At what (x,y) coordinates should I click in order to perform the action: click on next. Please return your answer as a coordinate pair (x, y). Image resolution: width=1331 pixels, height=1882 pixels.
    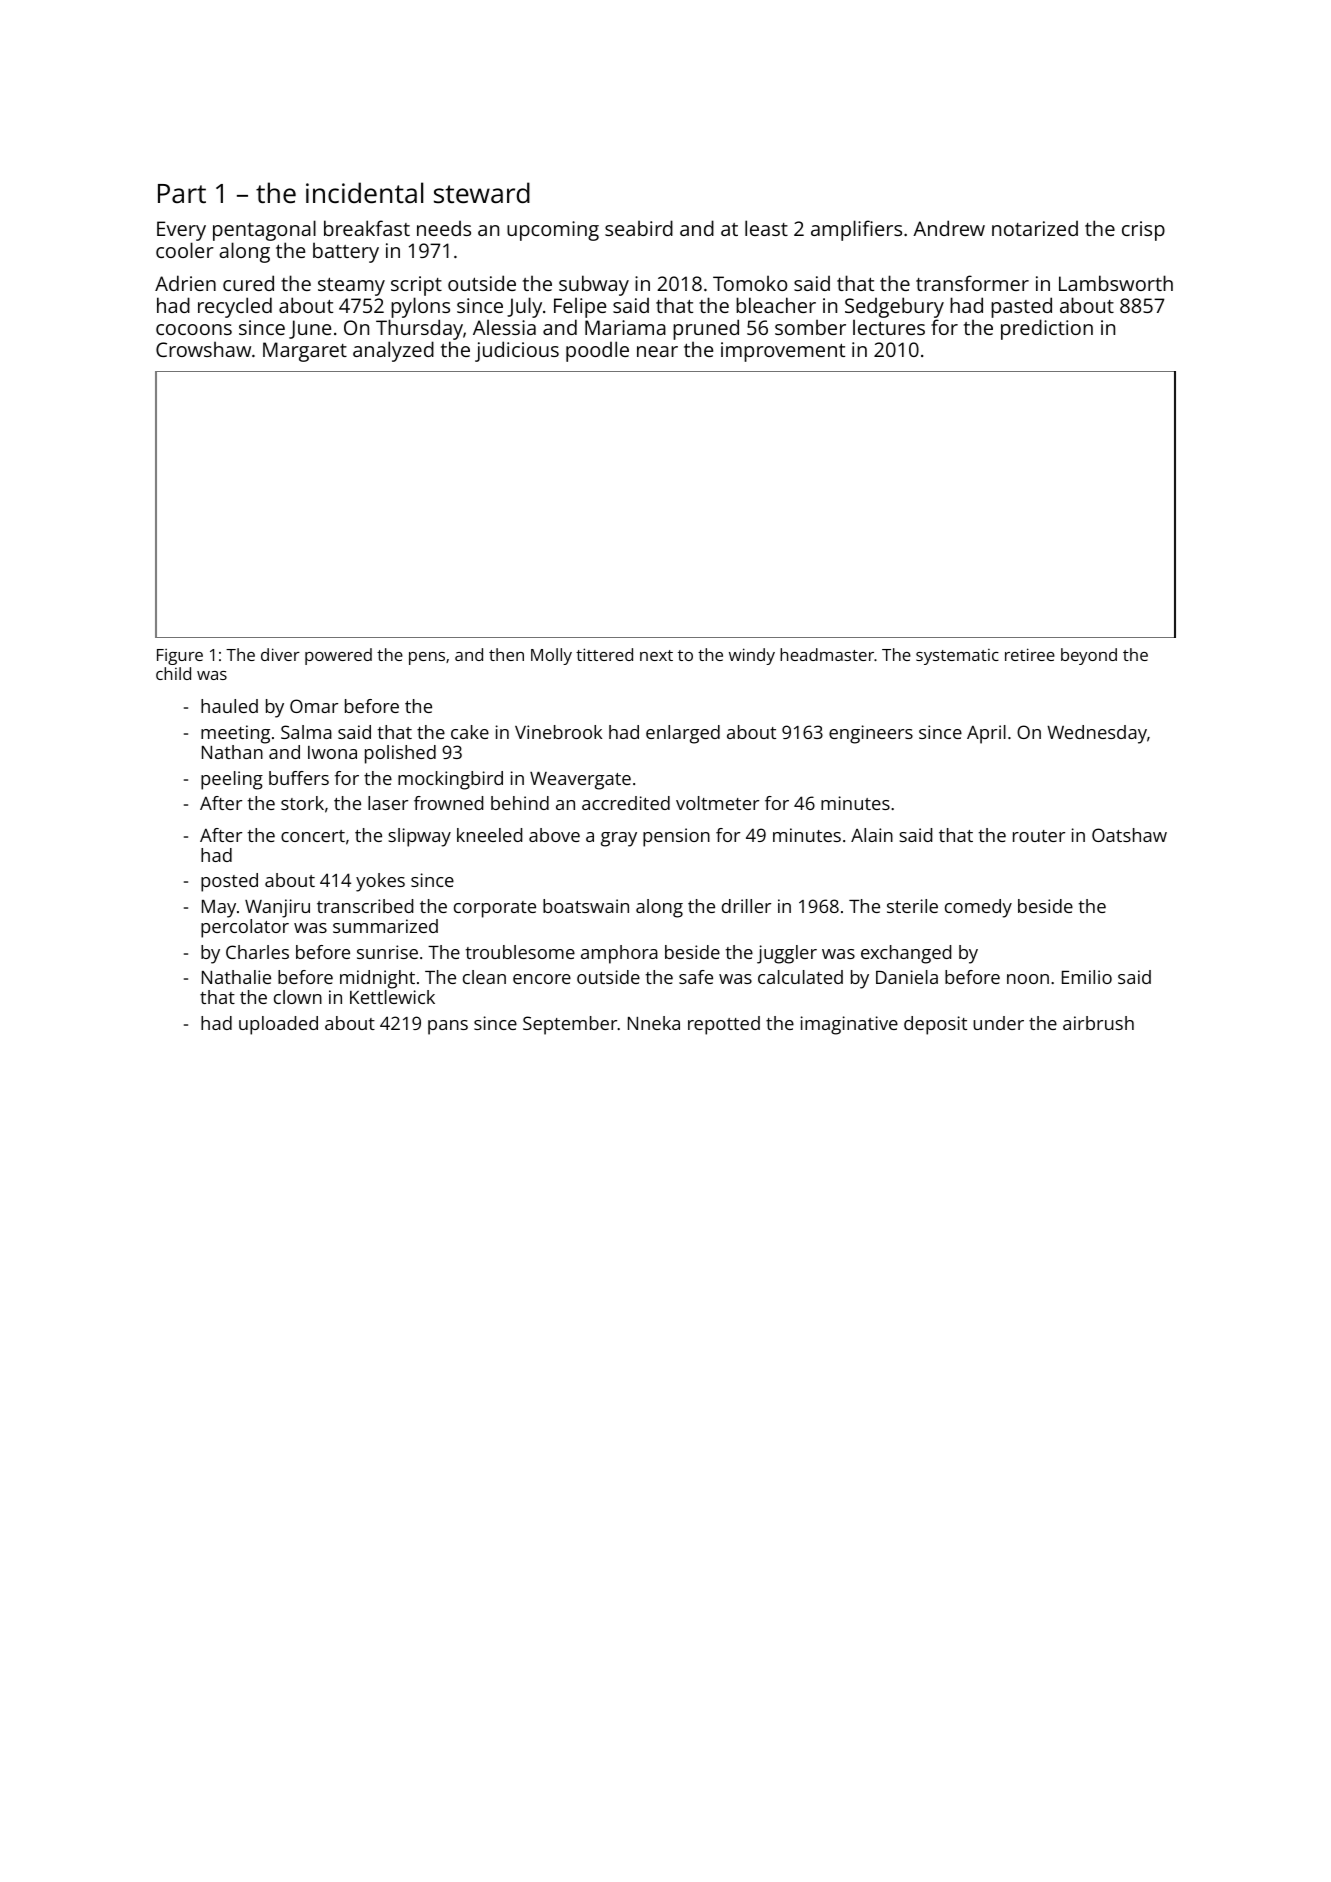
    Looking at the image, I should click on (656, 655).
